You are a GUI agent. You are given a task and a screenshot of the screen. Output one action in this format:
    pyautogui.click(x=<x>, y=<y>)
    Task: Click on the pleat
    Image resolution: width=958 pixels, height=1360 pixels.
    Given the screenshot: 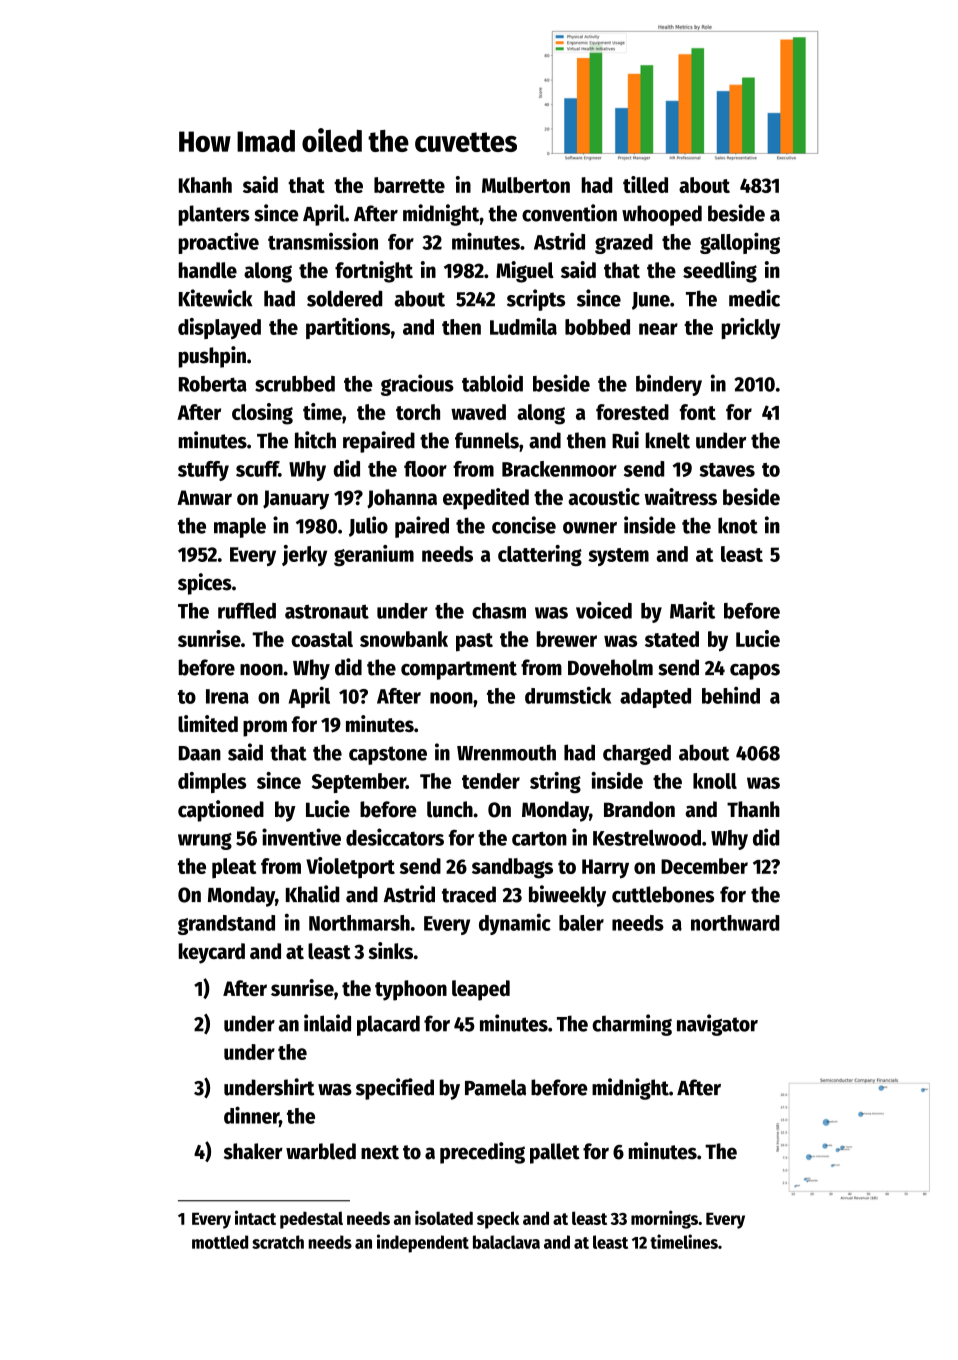 What is the action you would take?
    pyautogui.click(x=234, y=868)
